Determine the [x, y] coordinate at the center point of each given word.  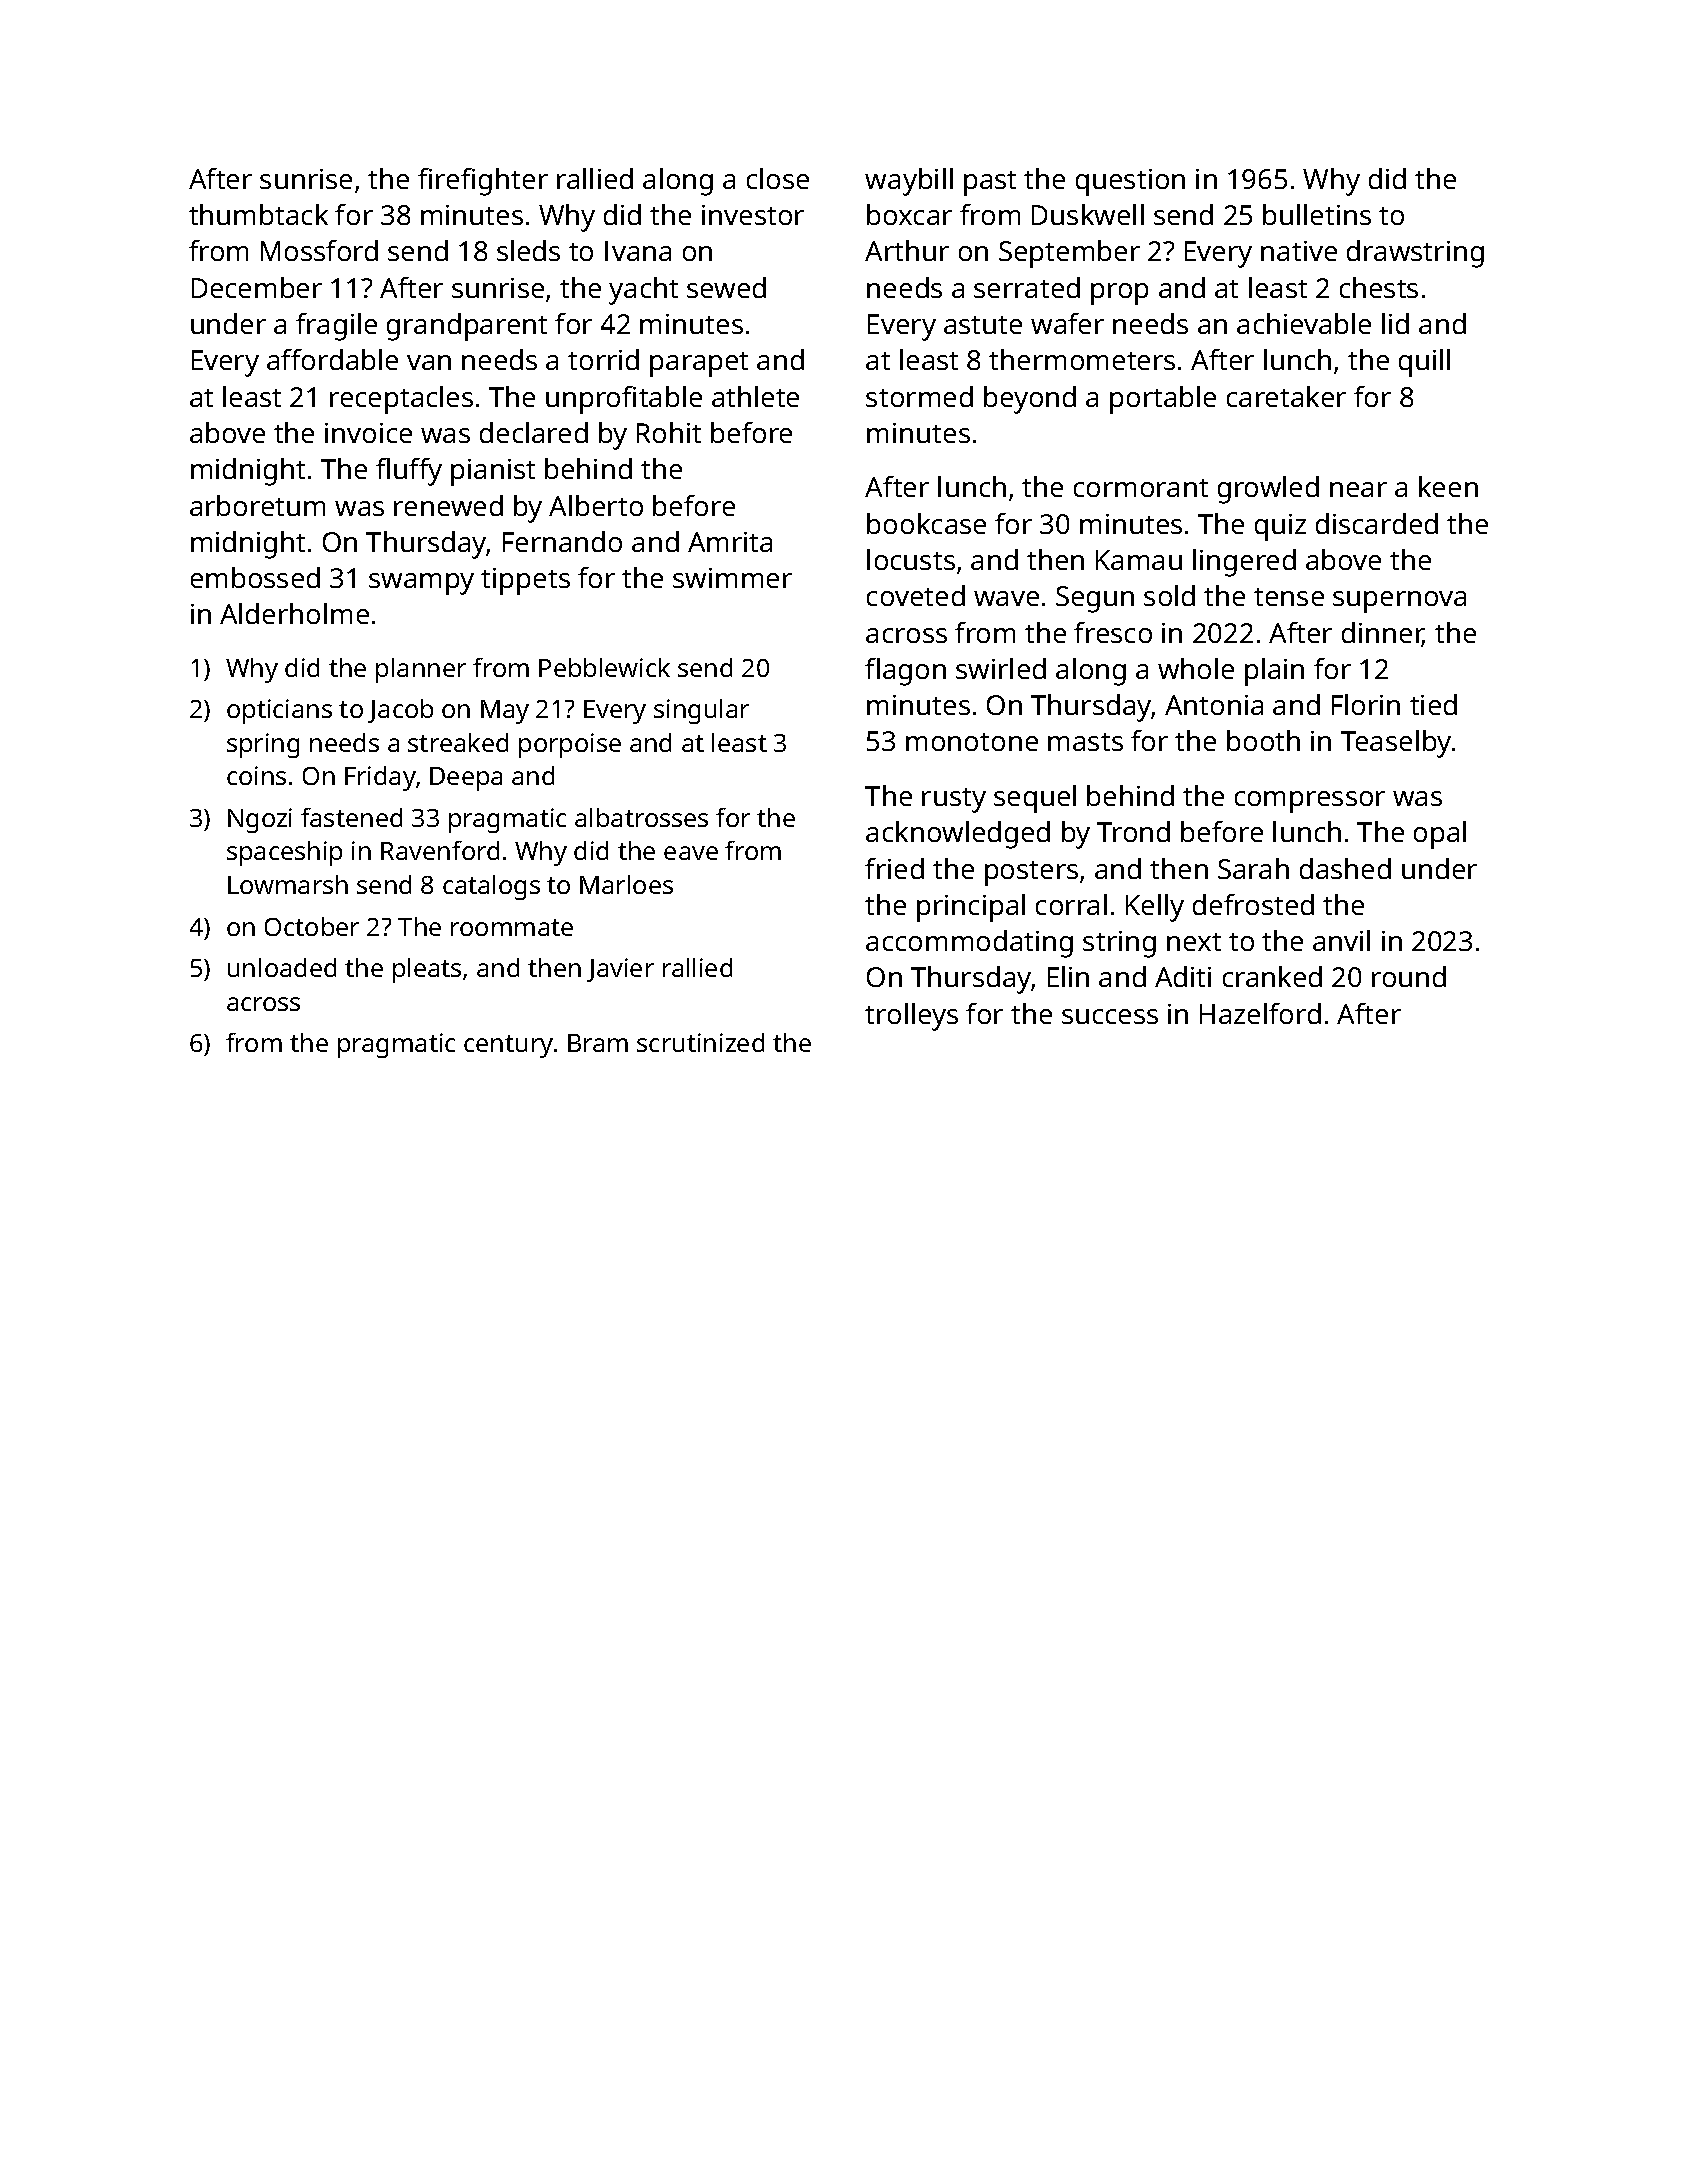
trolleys [911, 1017]
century [508, 1046]
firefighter [483, 182]
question [1130, 182]
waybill [909, 182]
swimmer [732, 578]
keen [1448, 486]
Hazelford [1260, 1013]
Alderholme [294, 613]
